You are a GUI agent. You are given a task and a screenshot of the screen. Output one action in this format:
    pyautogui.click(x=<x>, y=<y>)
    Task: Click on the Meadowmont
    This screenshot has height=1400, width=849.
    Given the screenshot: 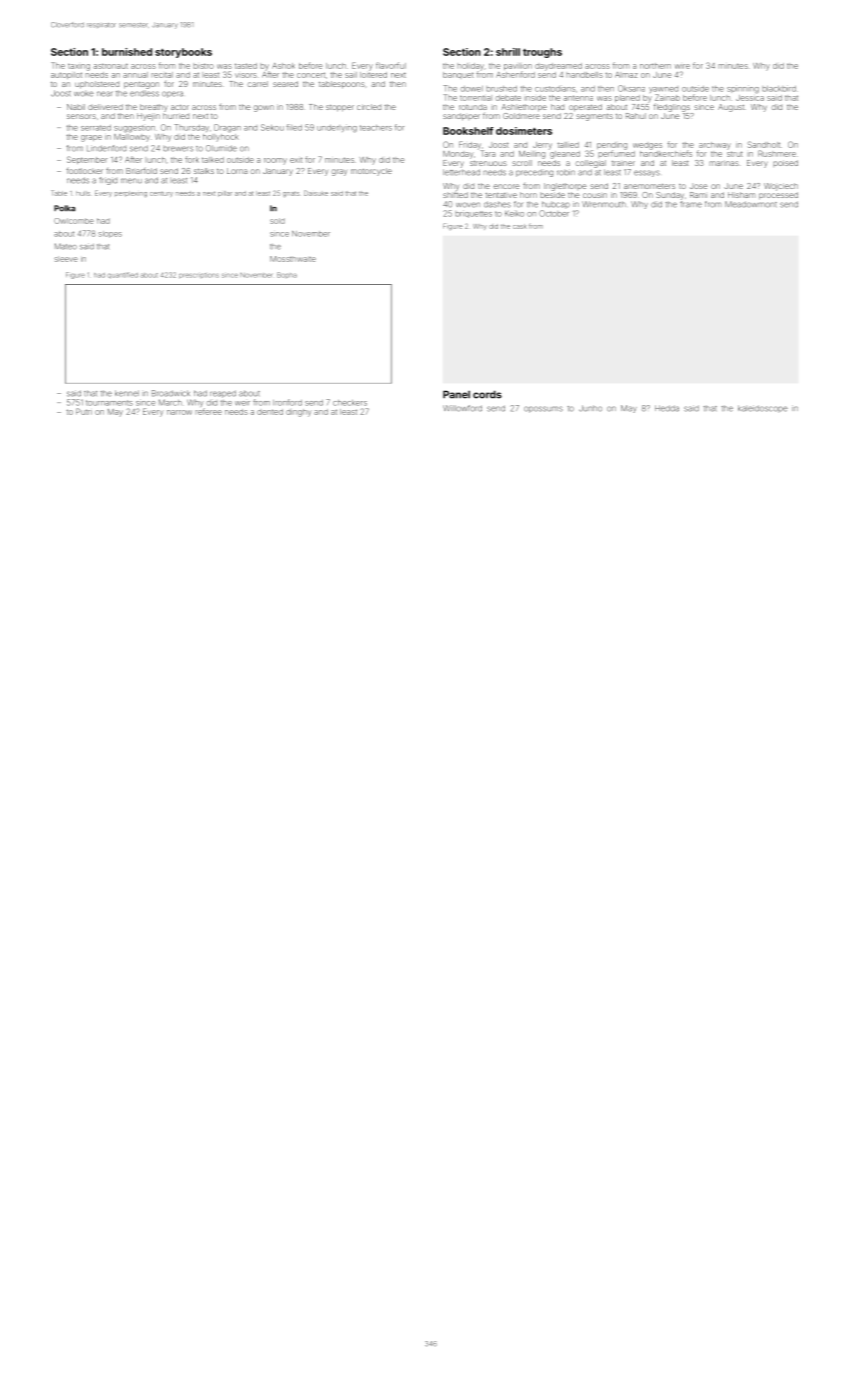 What is the action you would take?
    pyautogui.click(x=751, y=204)
